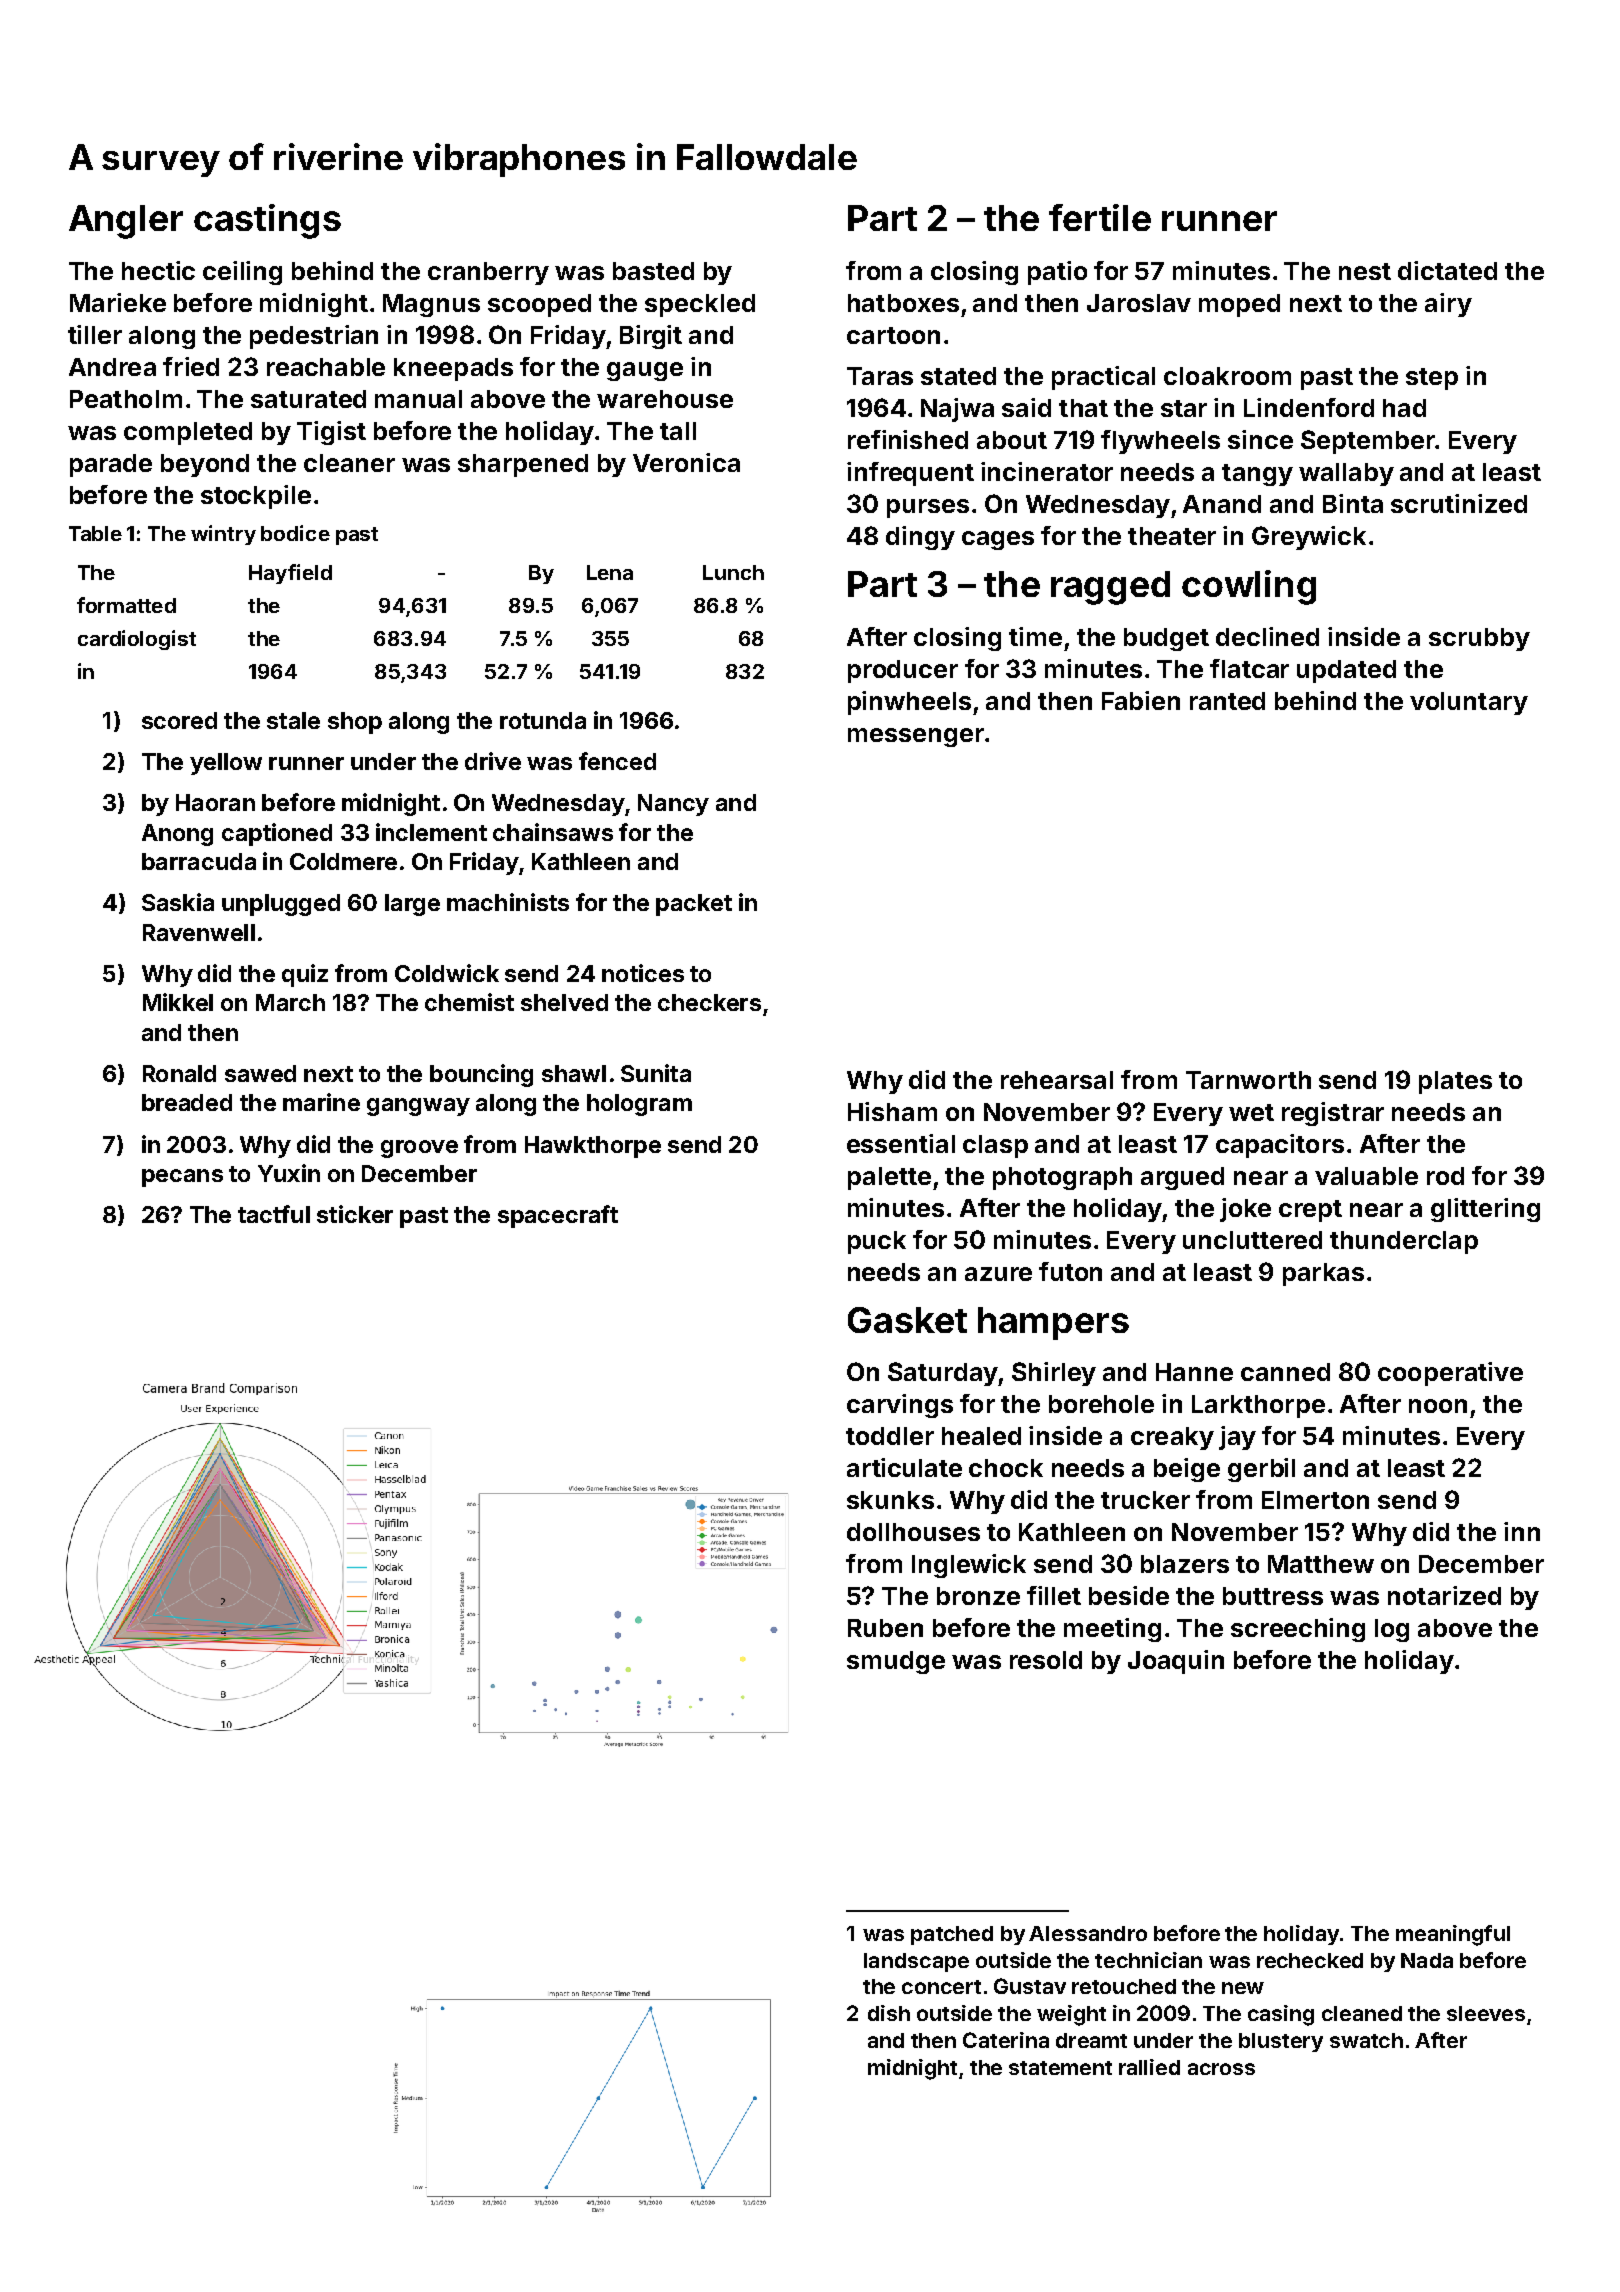 This screenshot has width=1620, height=2292. Describe the element at coordinates (274, 1214) in the screenshot. I see `tactful` at that location.
